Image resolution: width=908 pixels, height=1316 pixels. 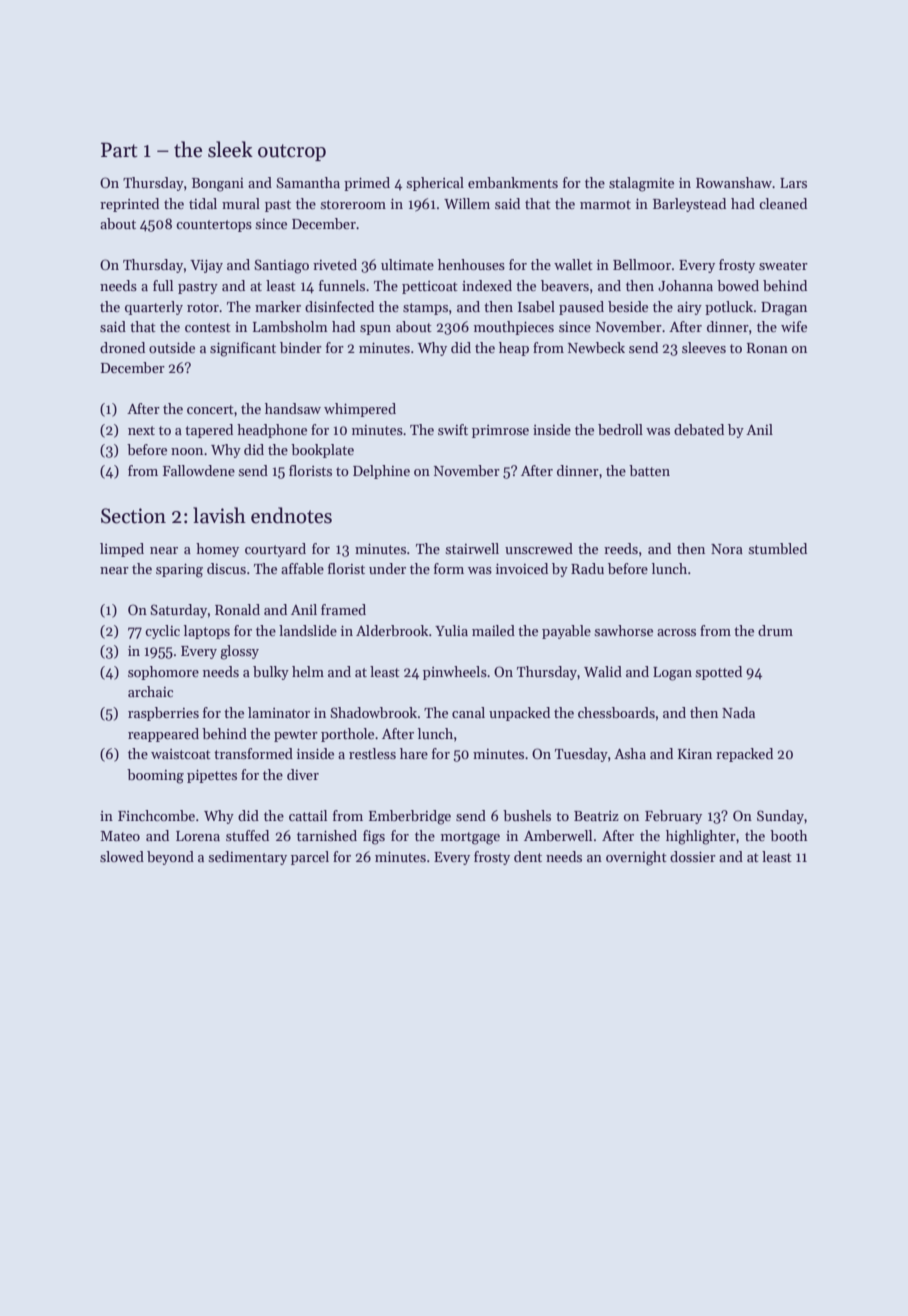 I want to click on outcrop, so click(x=292, y=152).
